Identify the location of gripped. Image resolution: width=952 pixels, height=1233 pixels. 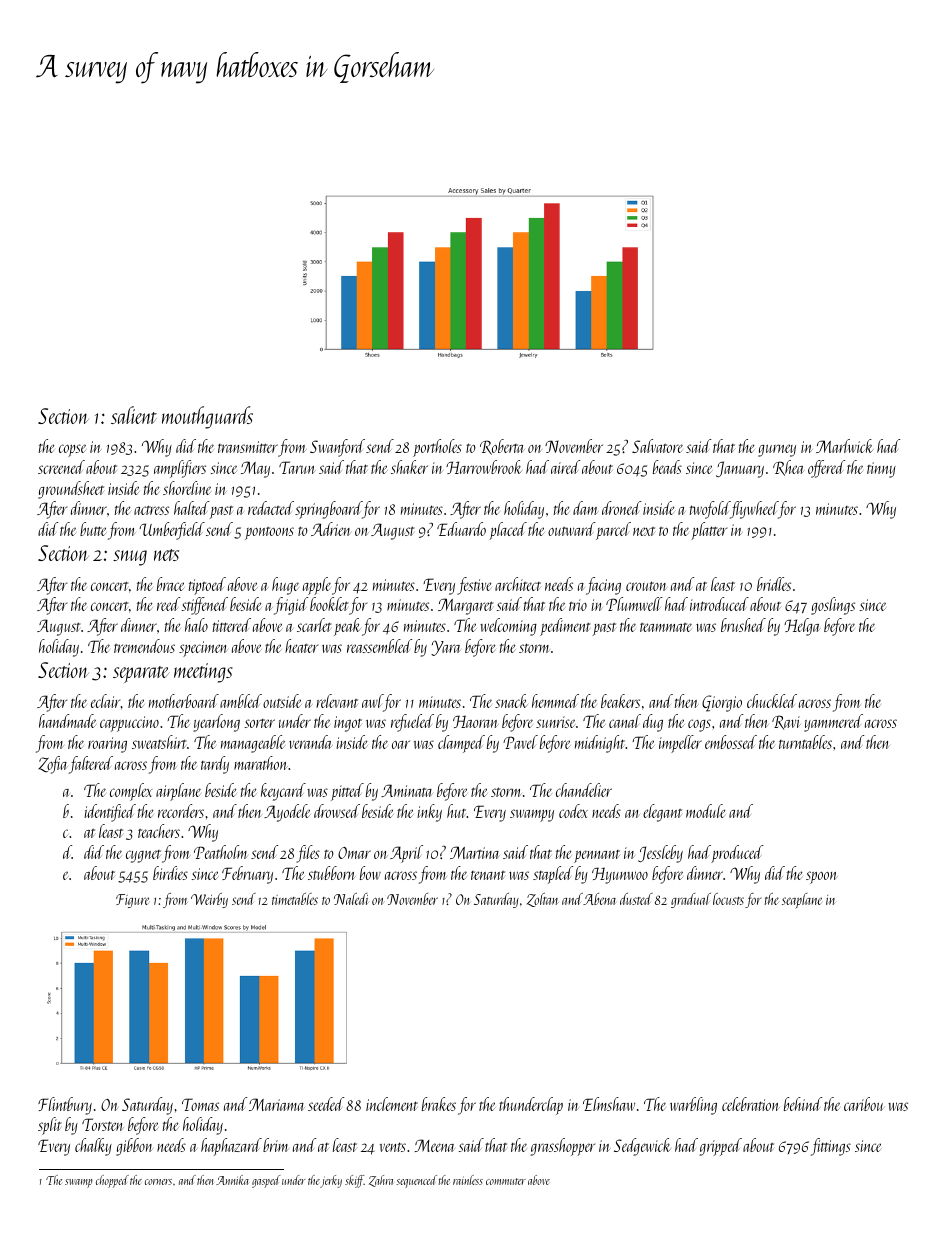
(721, 1147).
